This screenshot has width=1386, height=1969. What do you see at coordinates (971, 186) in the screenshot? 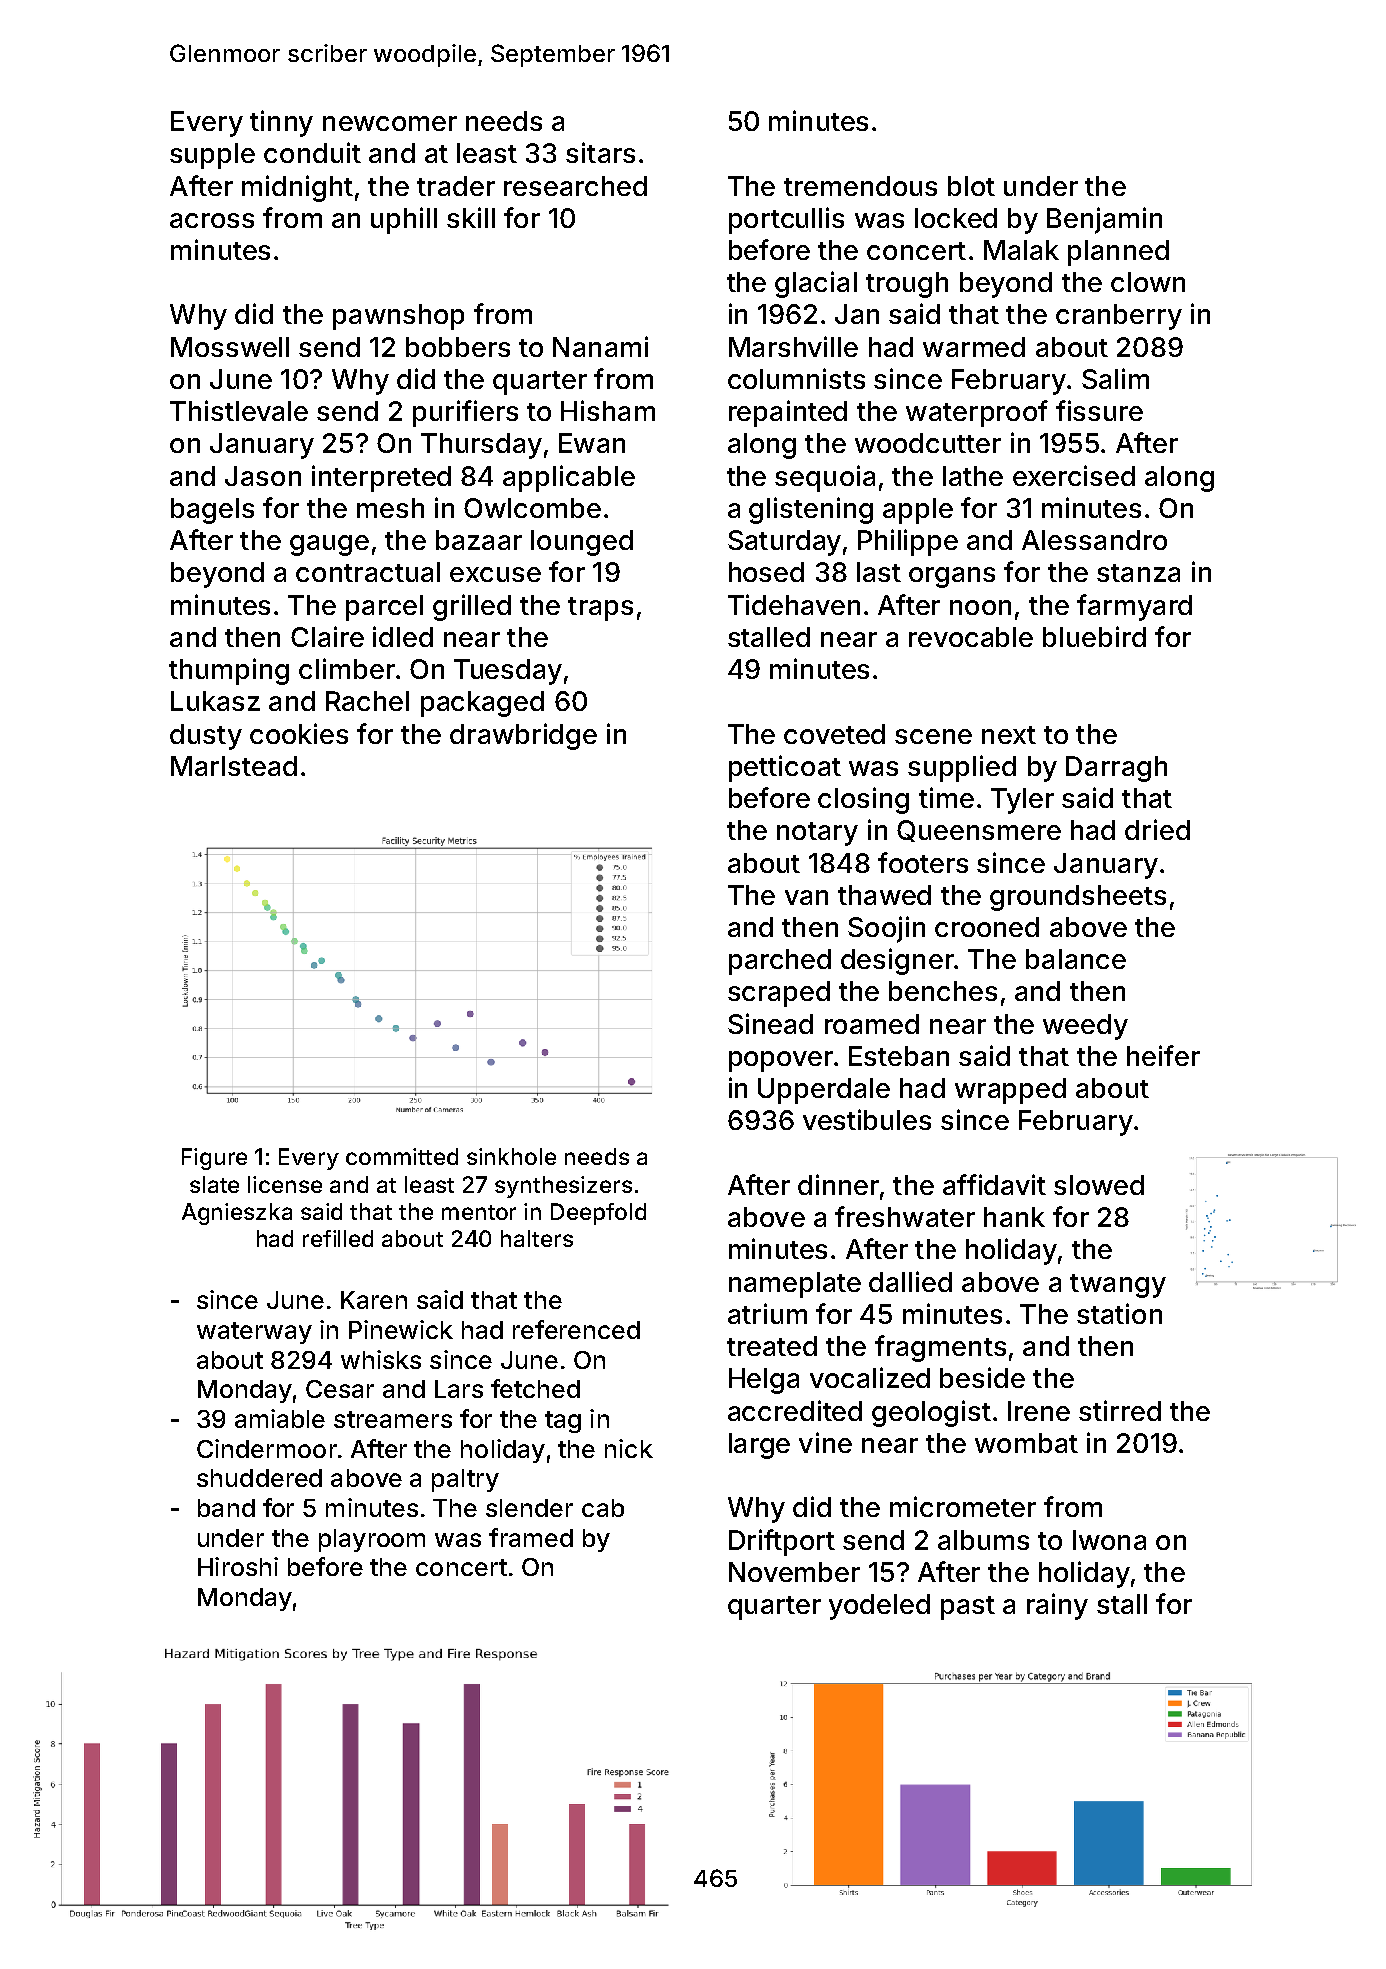
I see `blot` at bounding box center [971, 186].
